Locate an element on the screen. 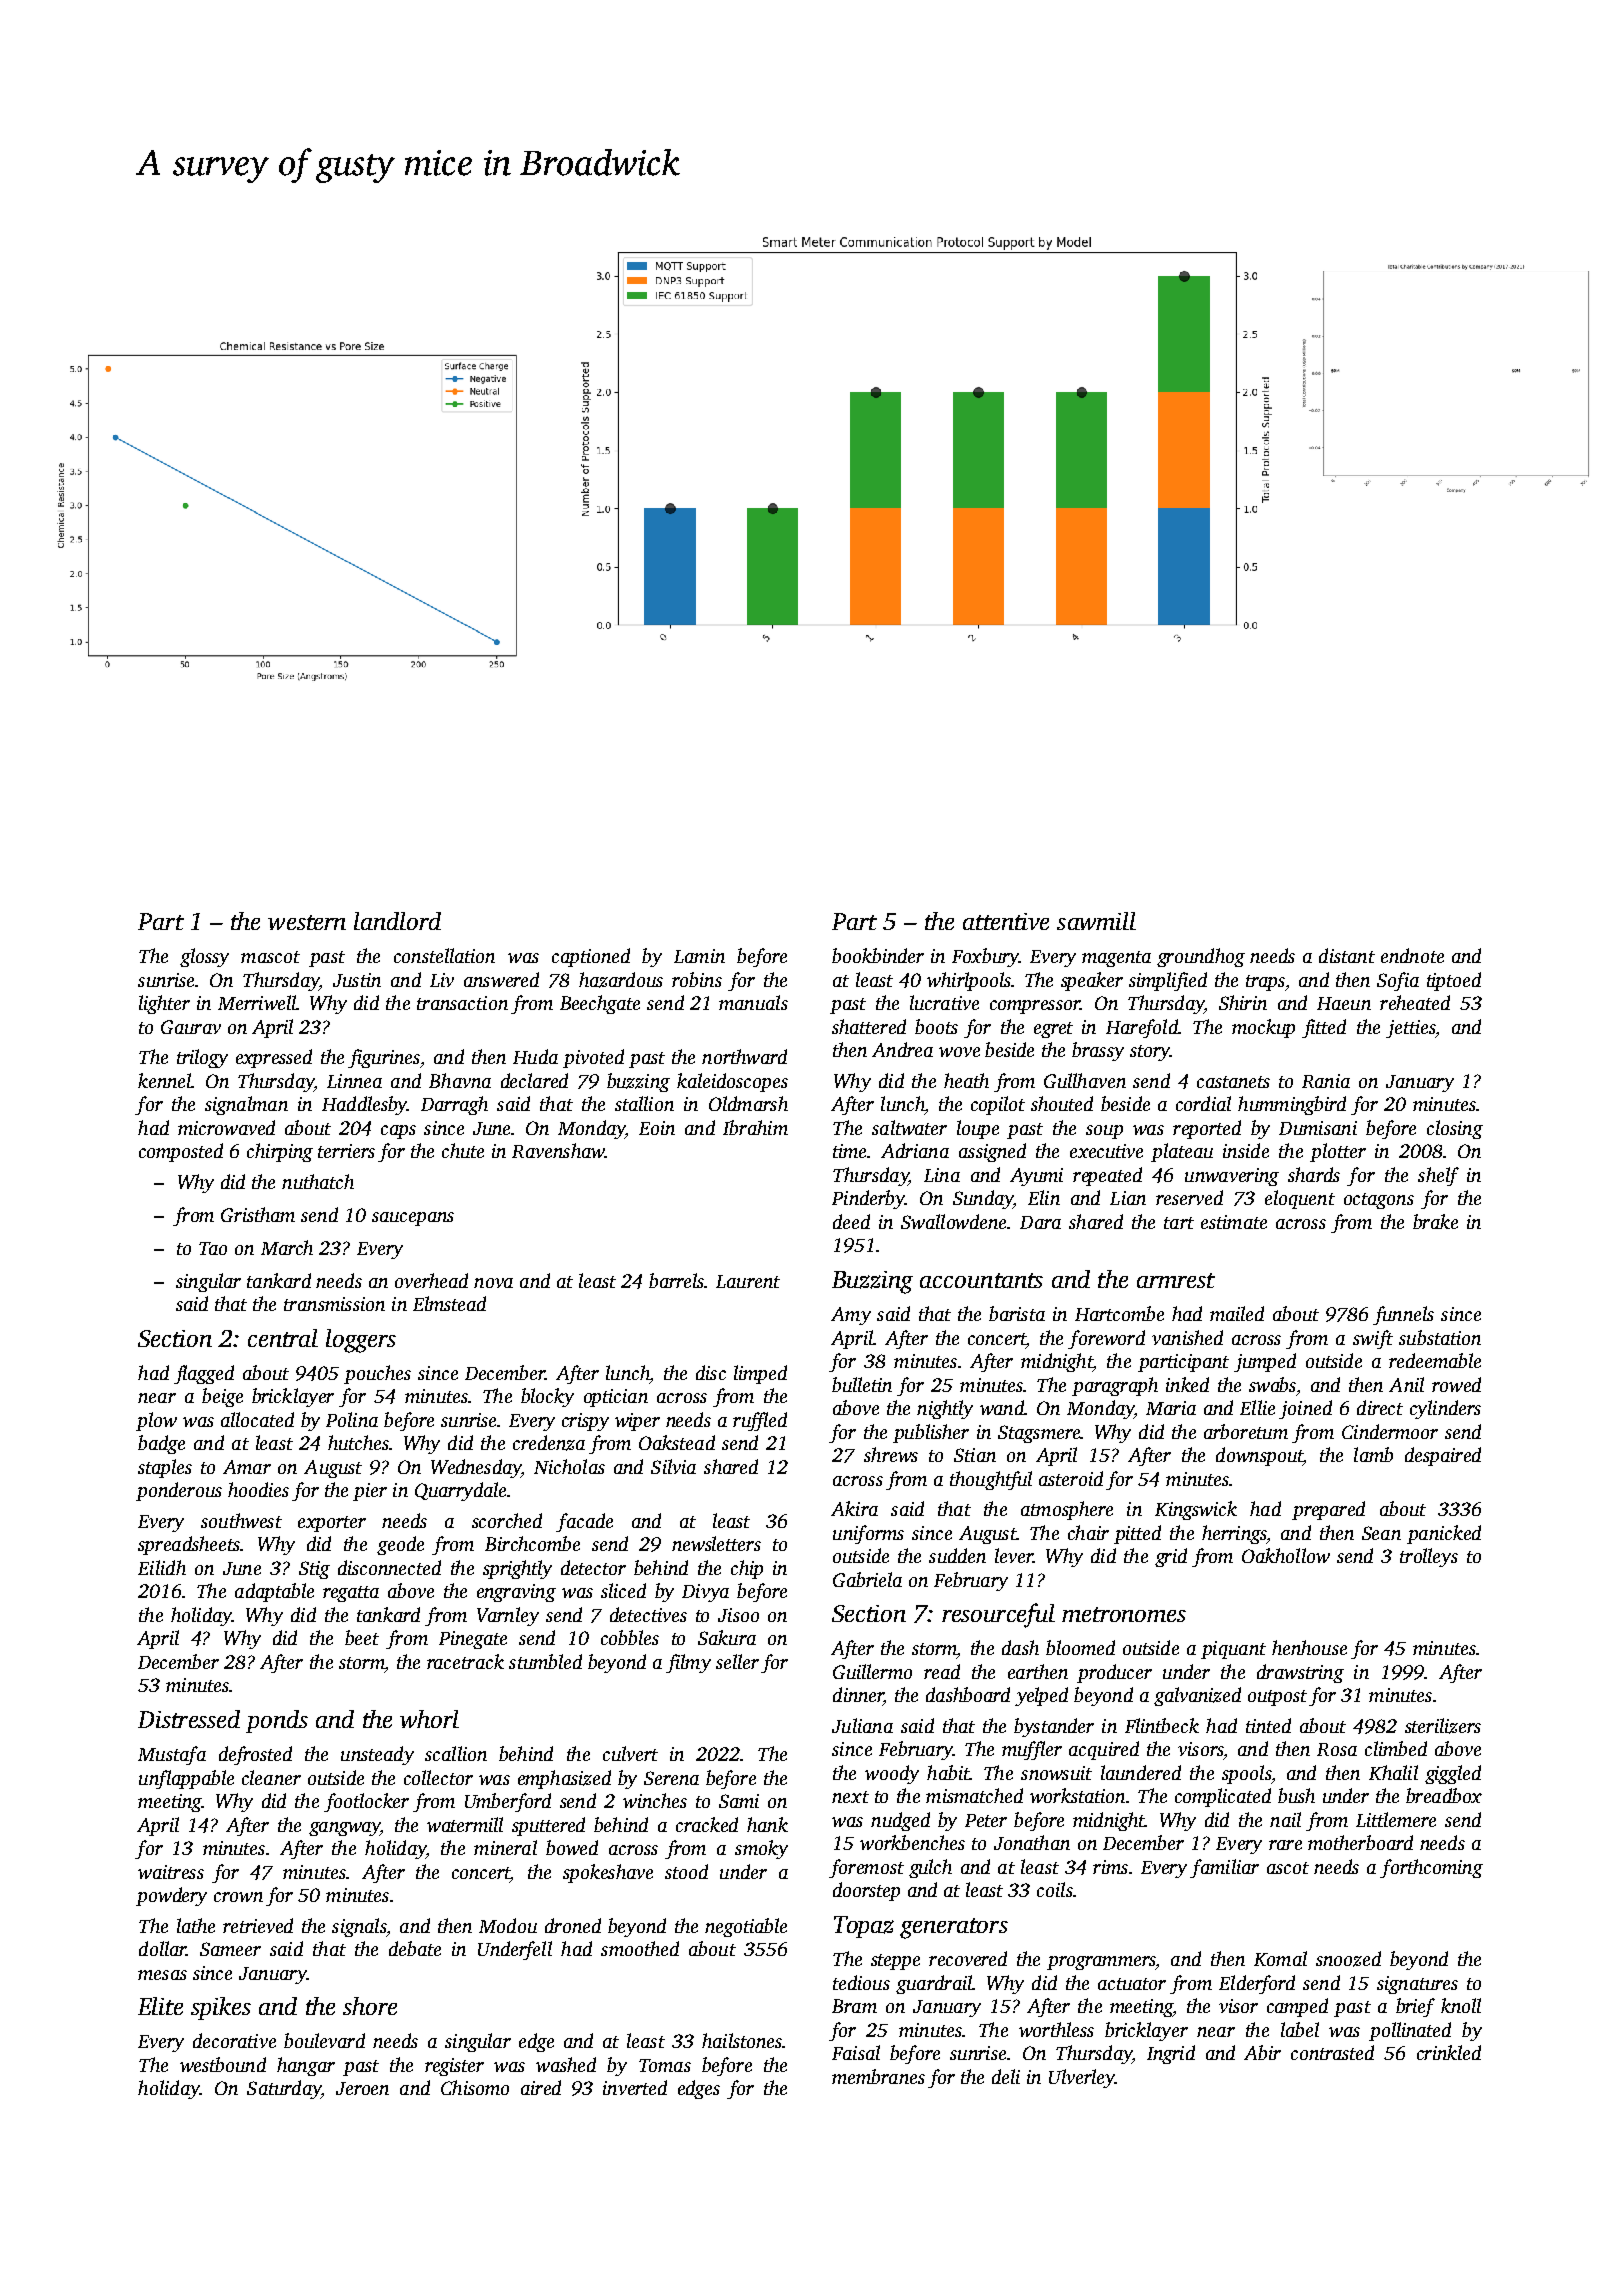 The width and height of the screenshot is (1620, 2292). rowed is located at coordinates (1456, 1384).
